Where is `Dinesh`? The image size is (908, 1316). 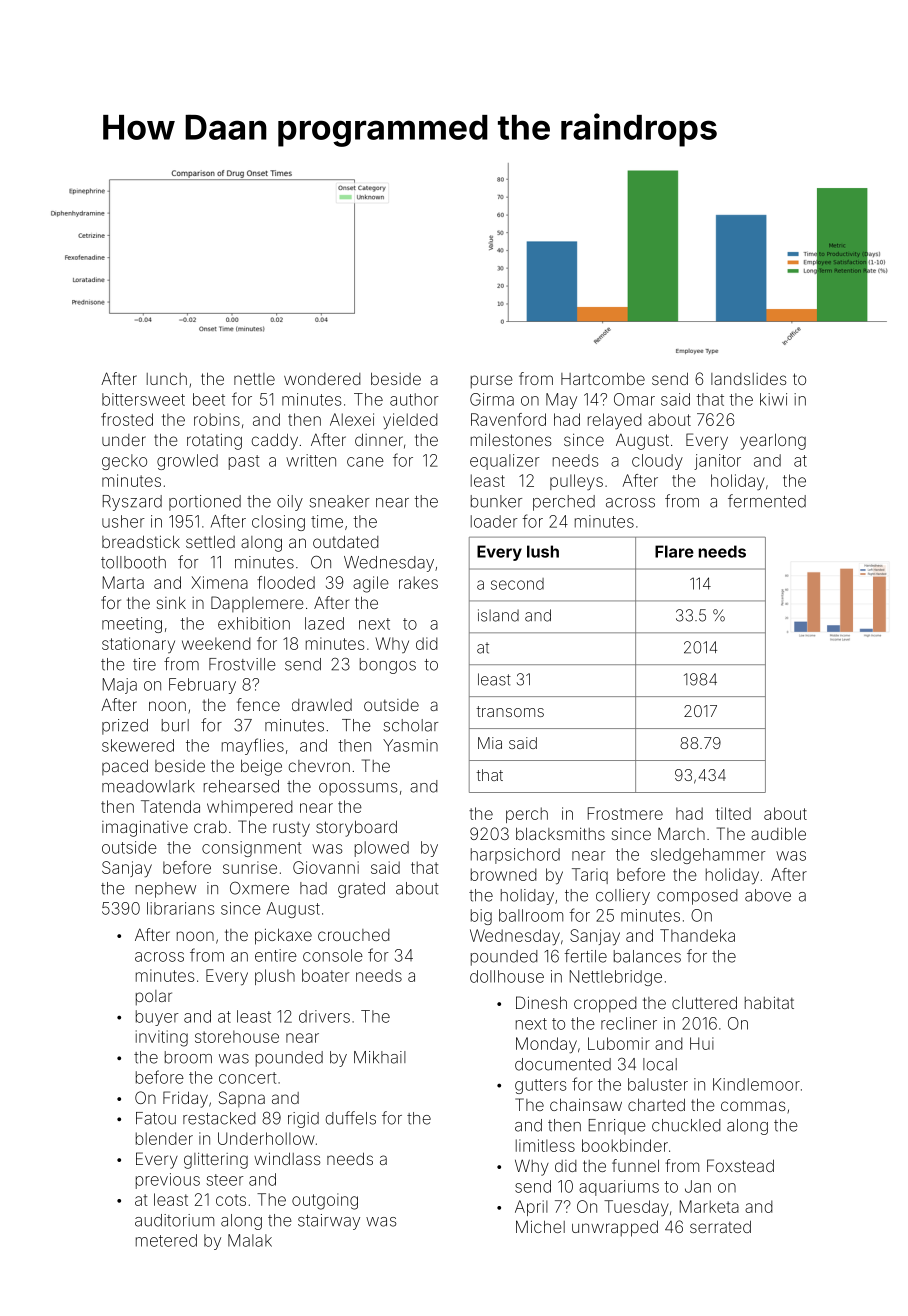 Dinesh is located at coordinates (541, 1002).
